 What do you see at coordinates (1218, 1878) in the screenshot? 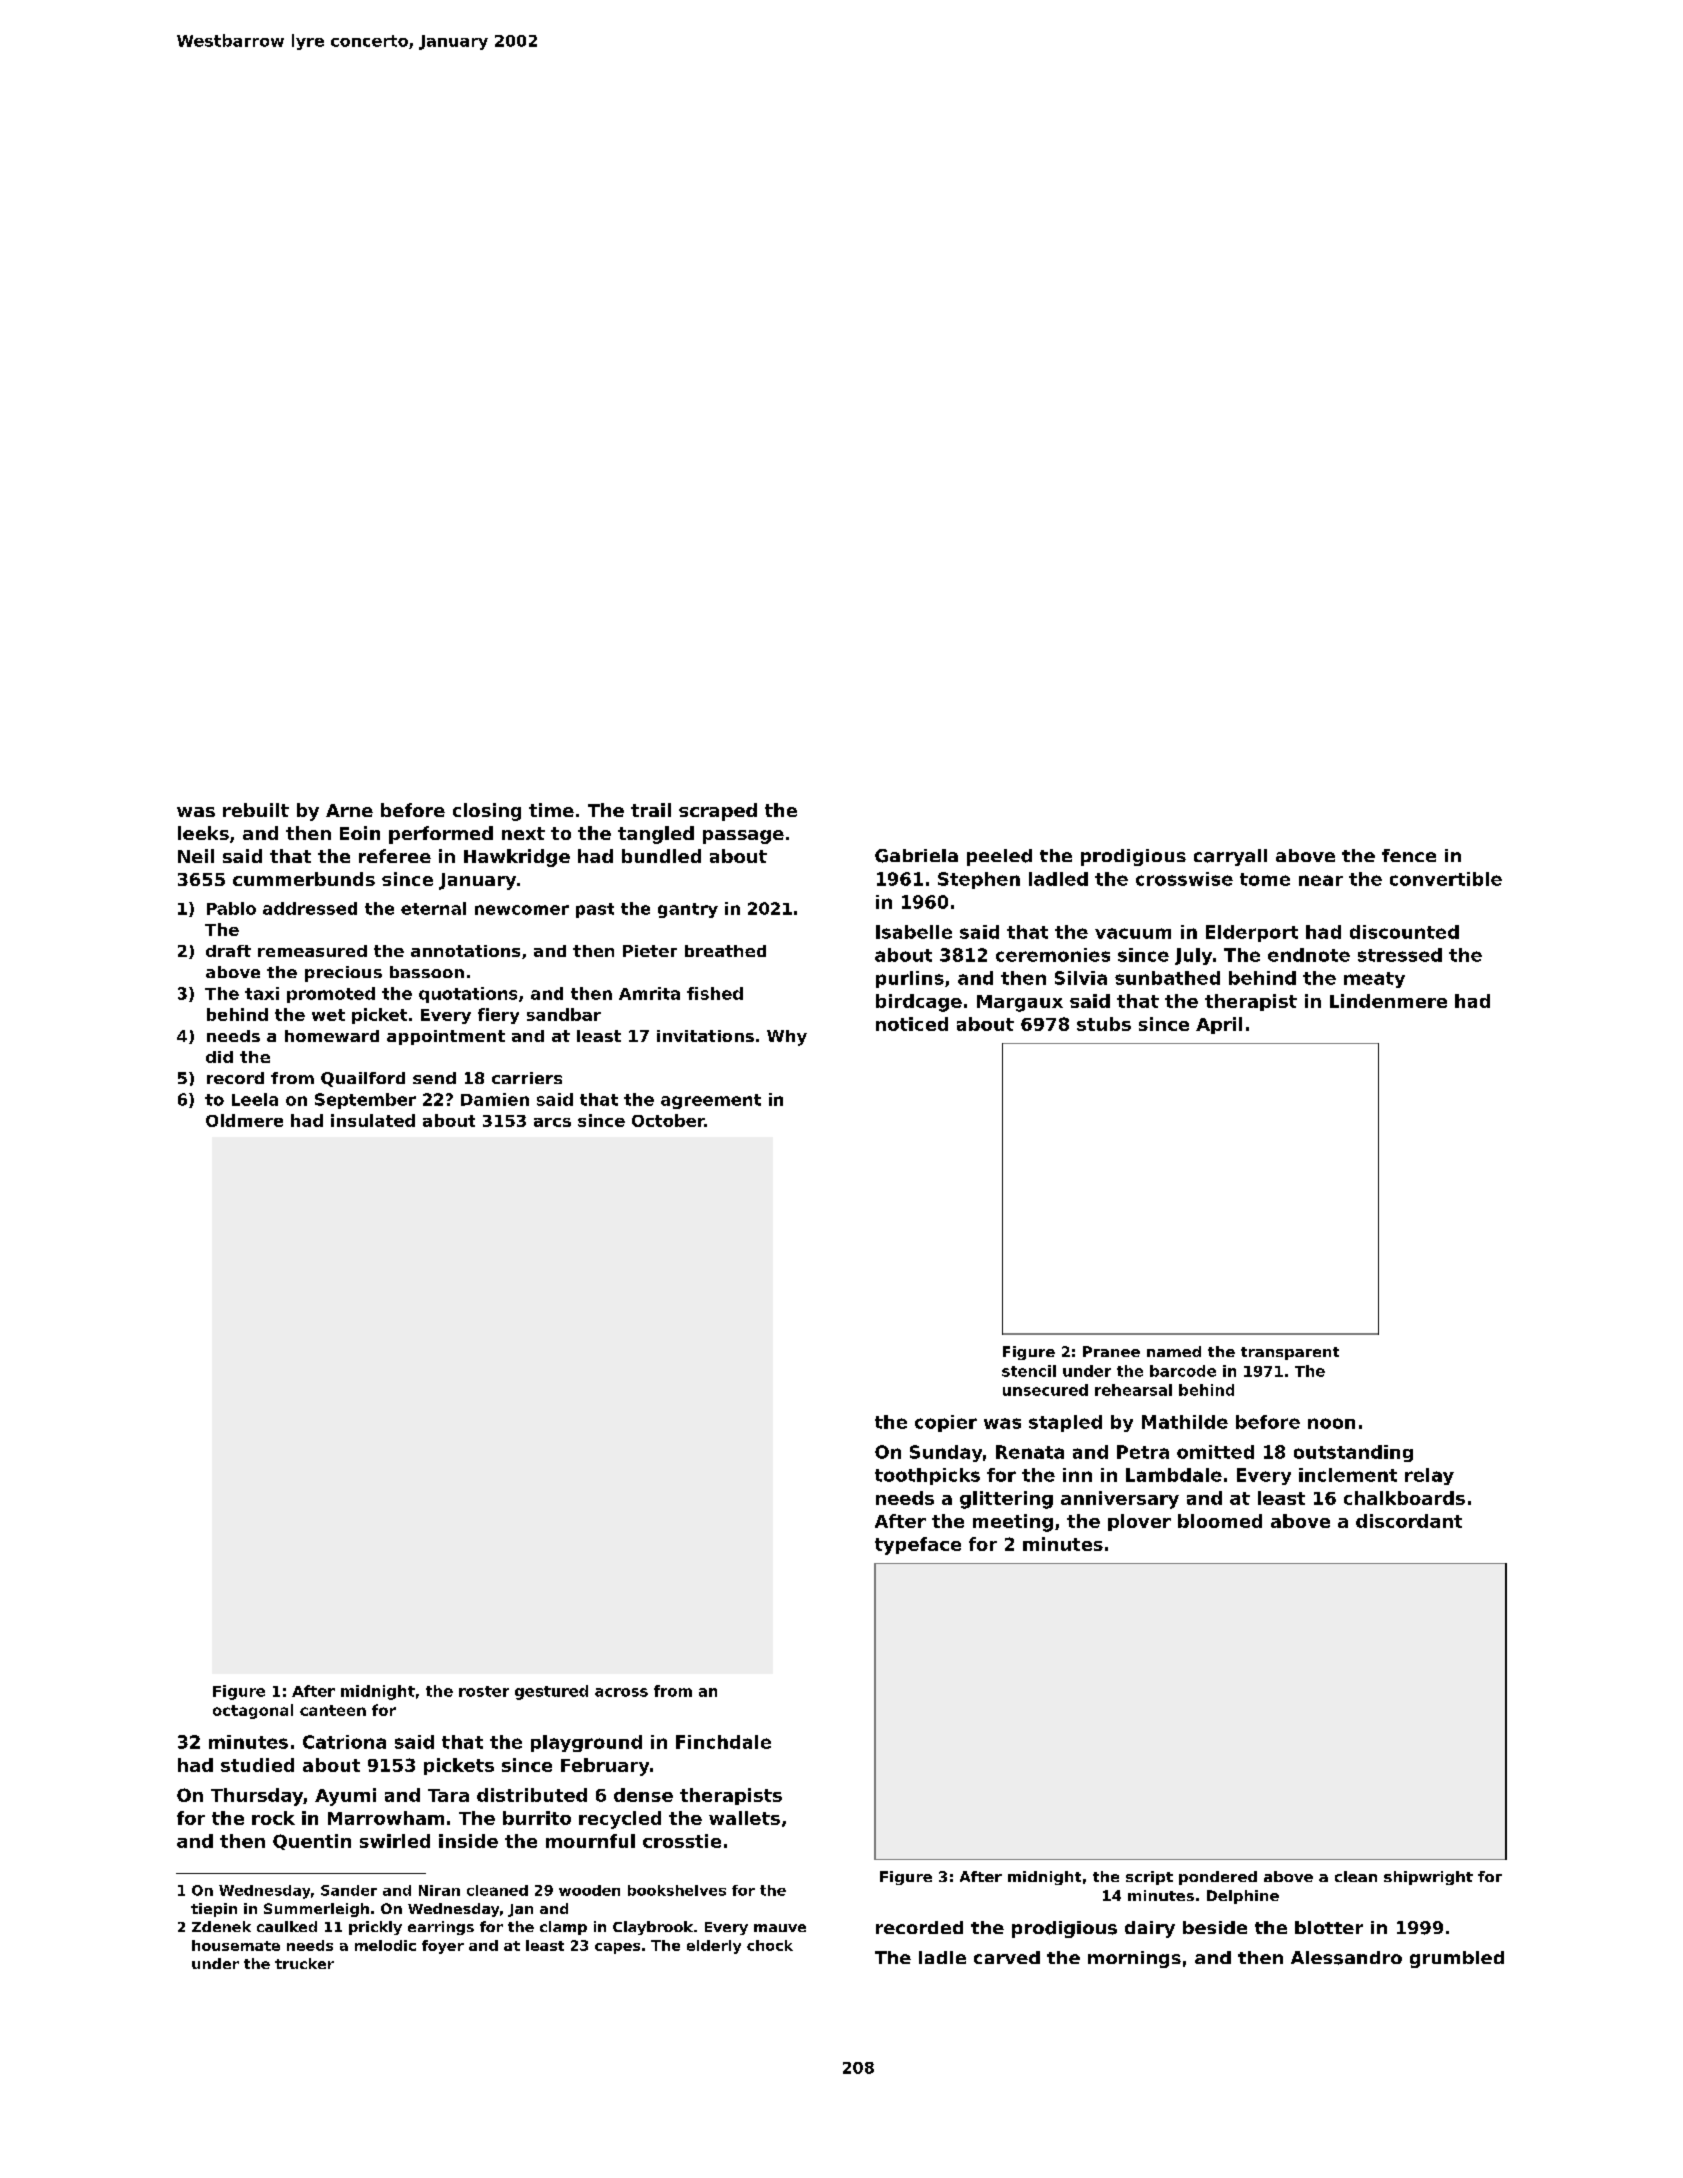
I see `pondered` at bounding box center [1218, 1878].
